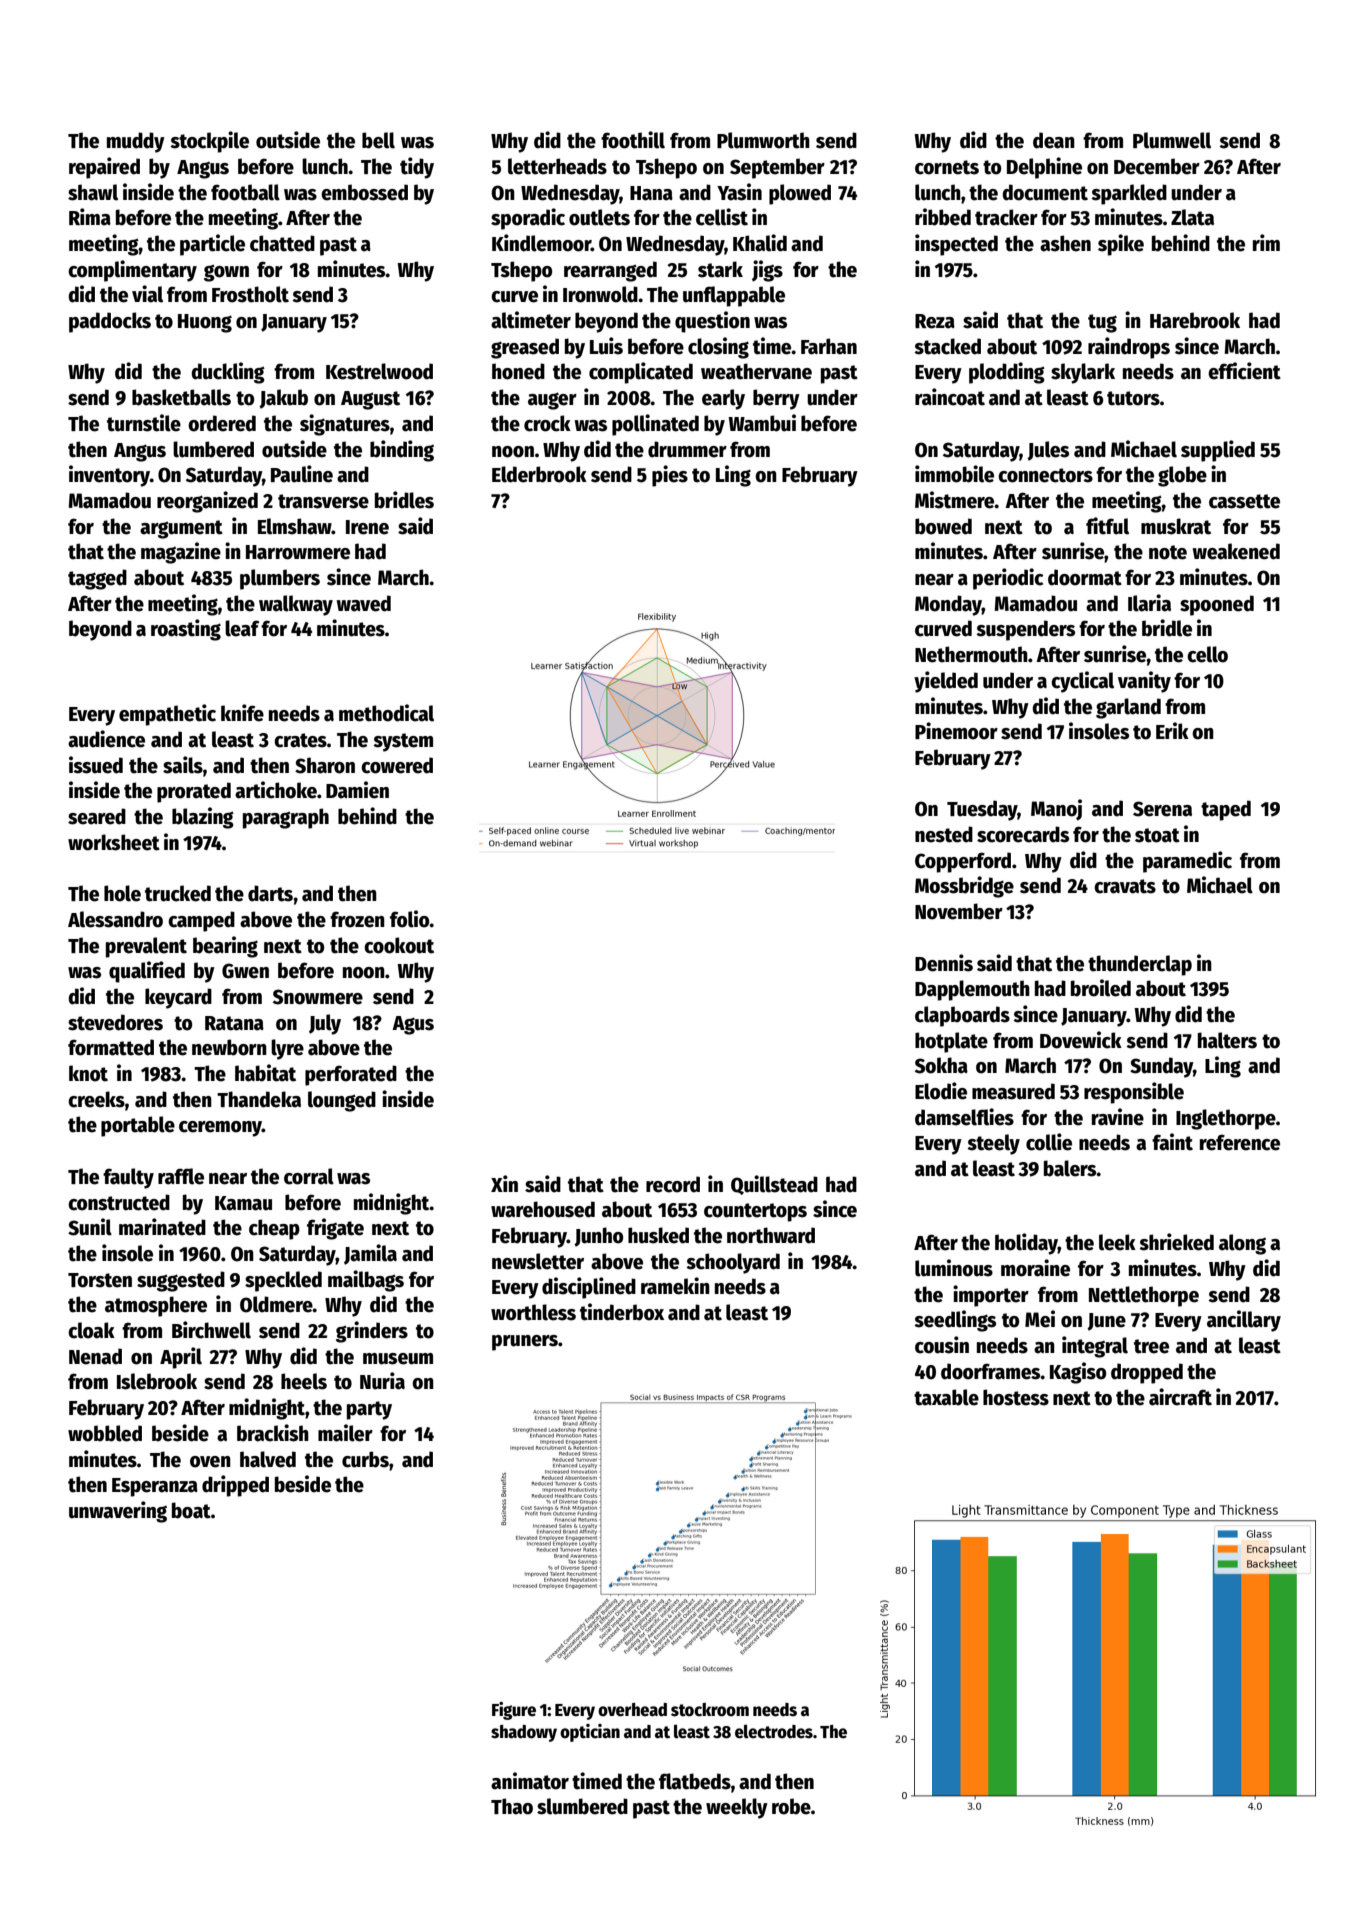 The height and width of the screenshot is (1908, 1349). Describe the element at coordinates (410, 919) in the screenshot. I see `folio` at that location.
